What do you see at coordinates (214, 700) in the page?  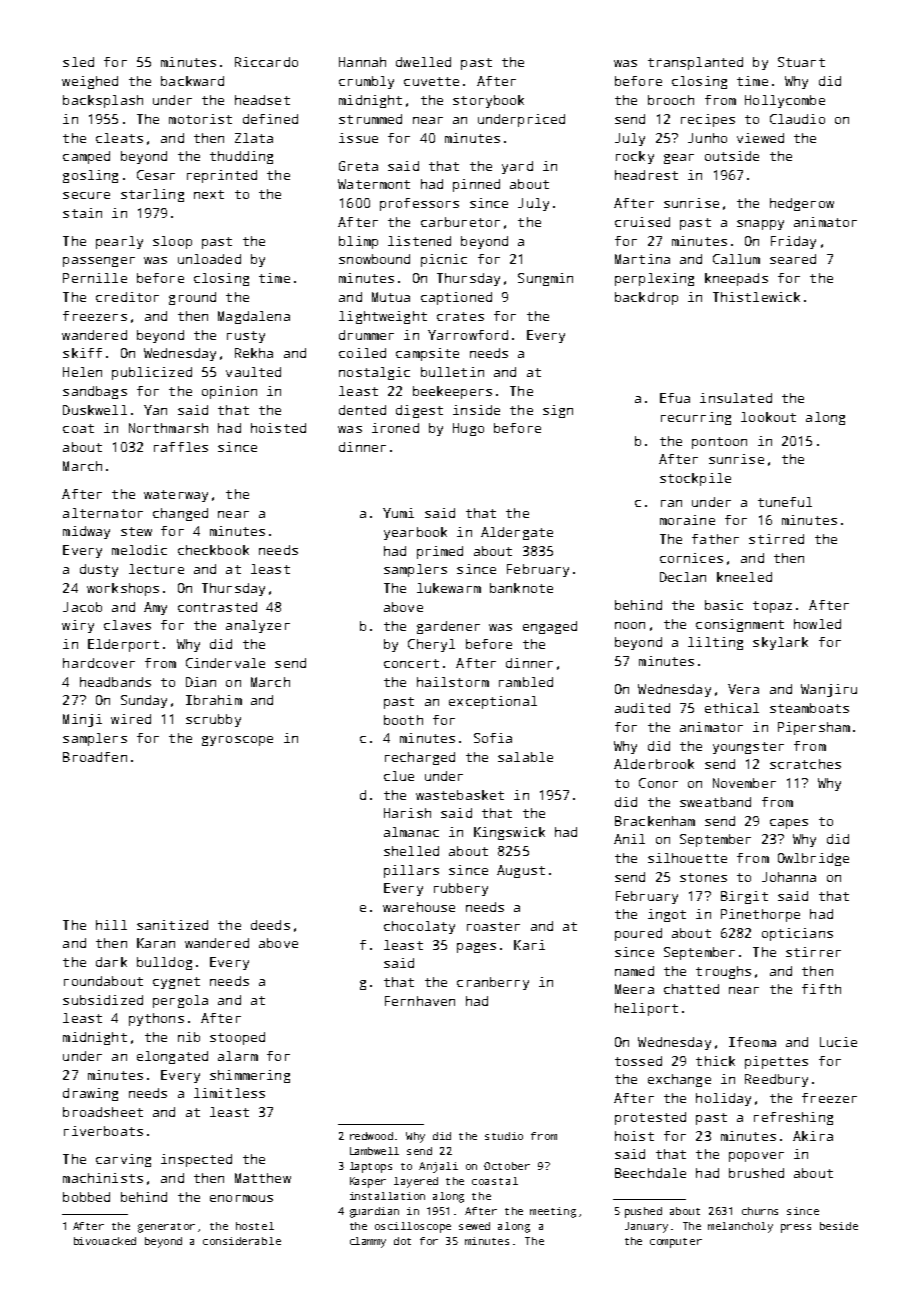 I see `Ibrahim` at bounding box center [214, 700].
